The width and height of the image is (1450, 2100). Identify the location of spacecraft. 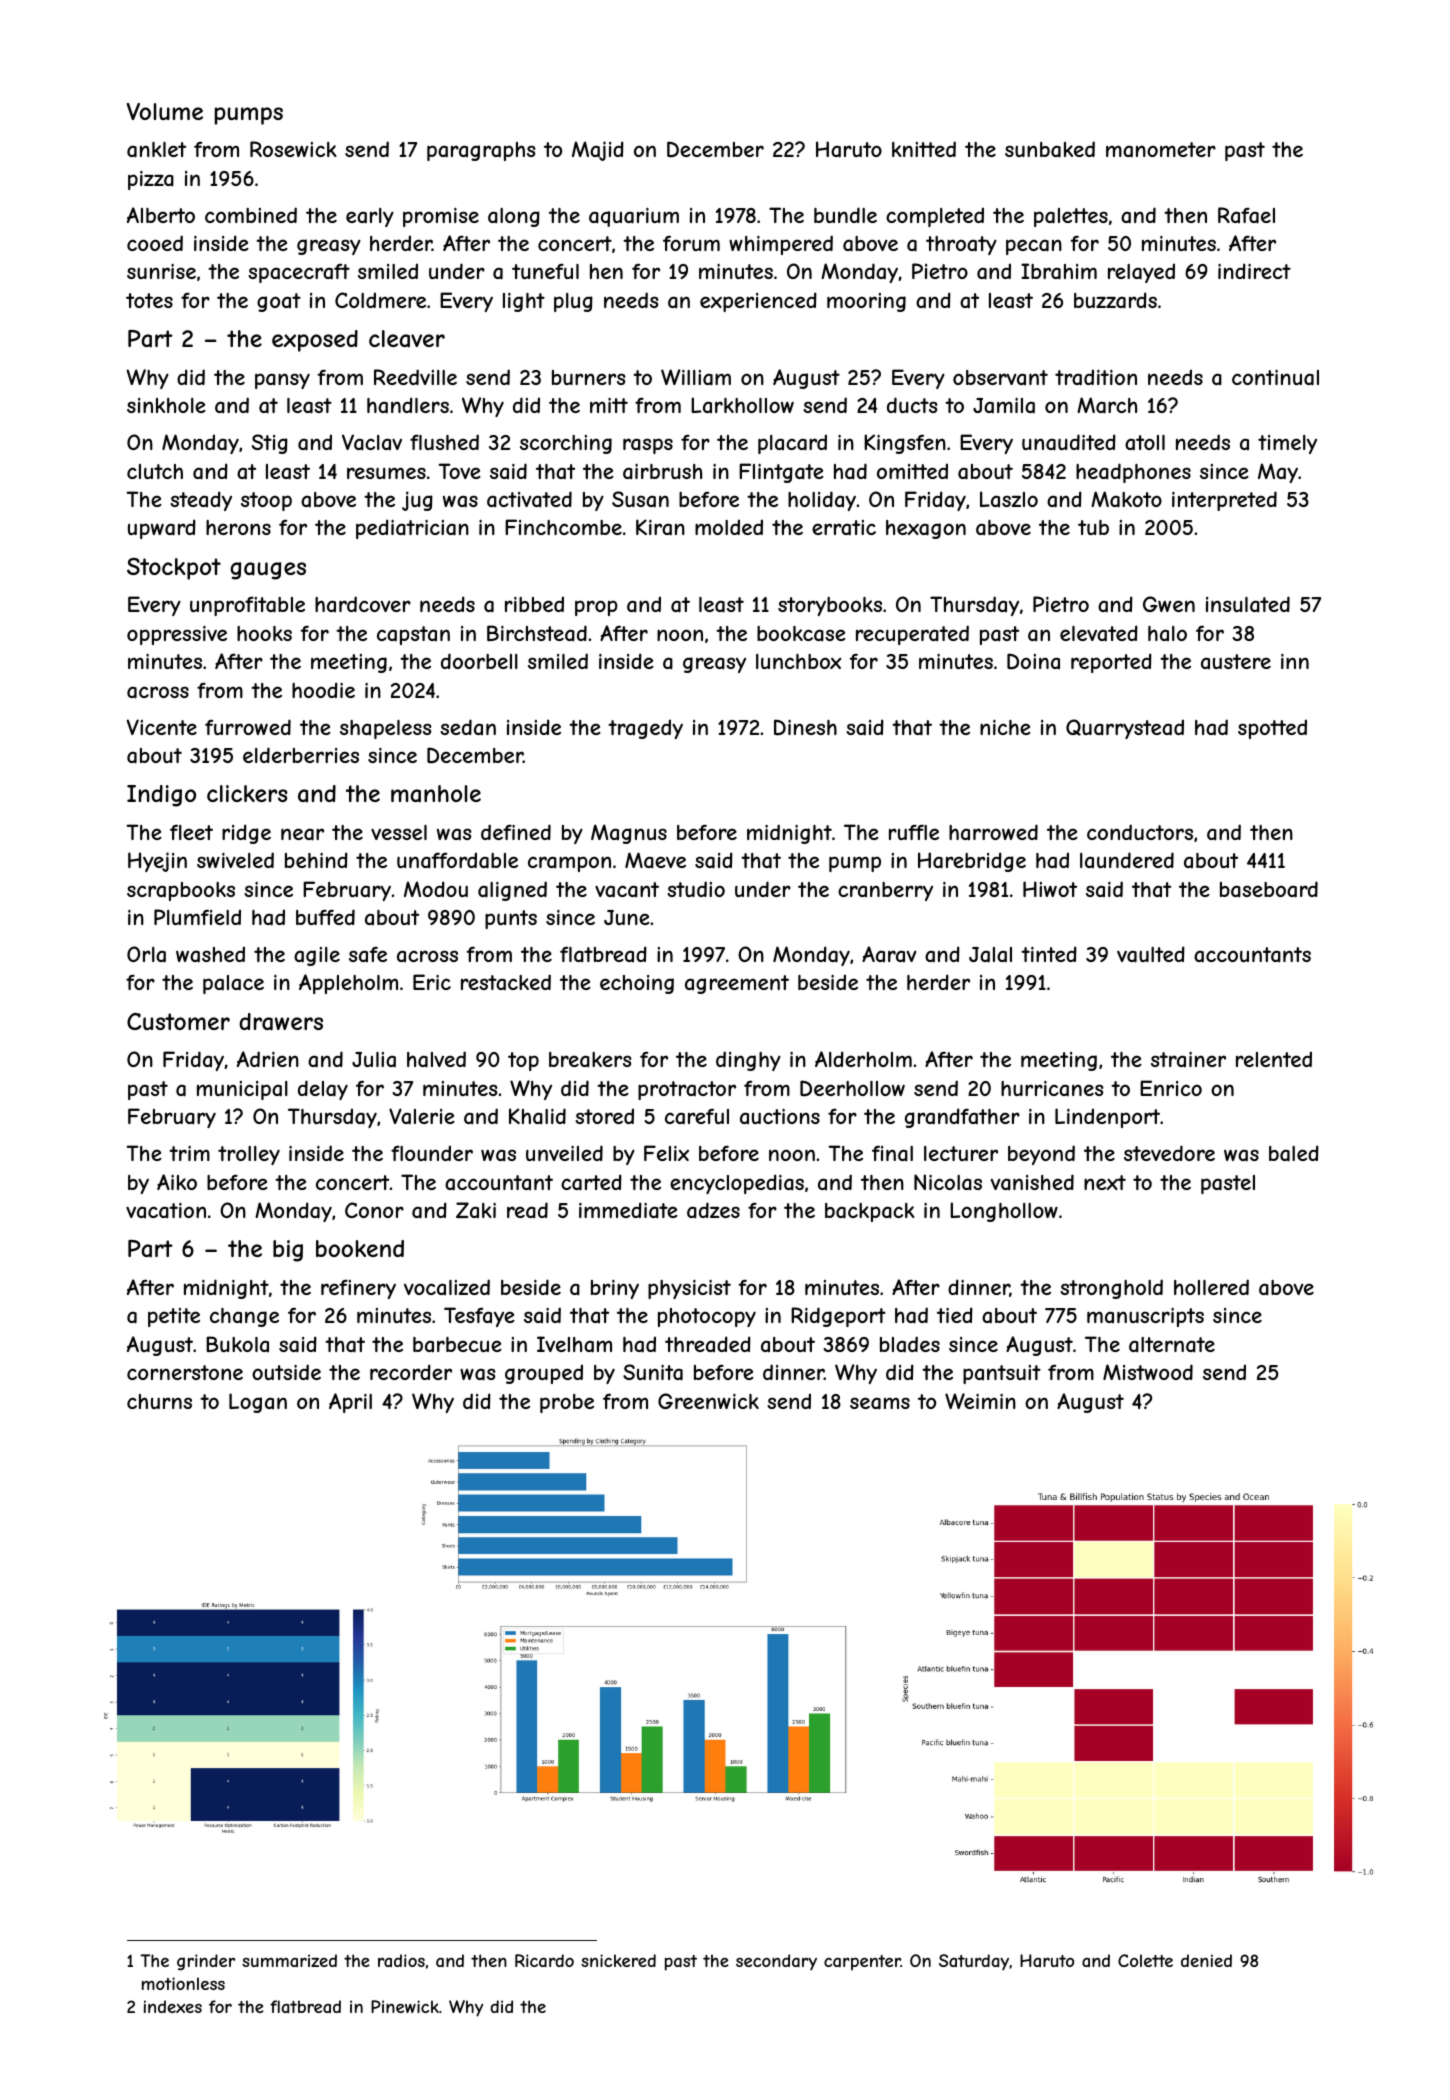
(299, 273).
